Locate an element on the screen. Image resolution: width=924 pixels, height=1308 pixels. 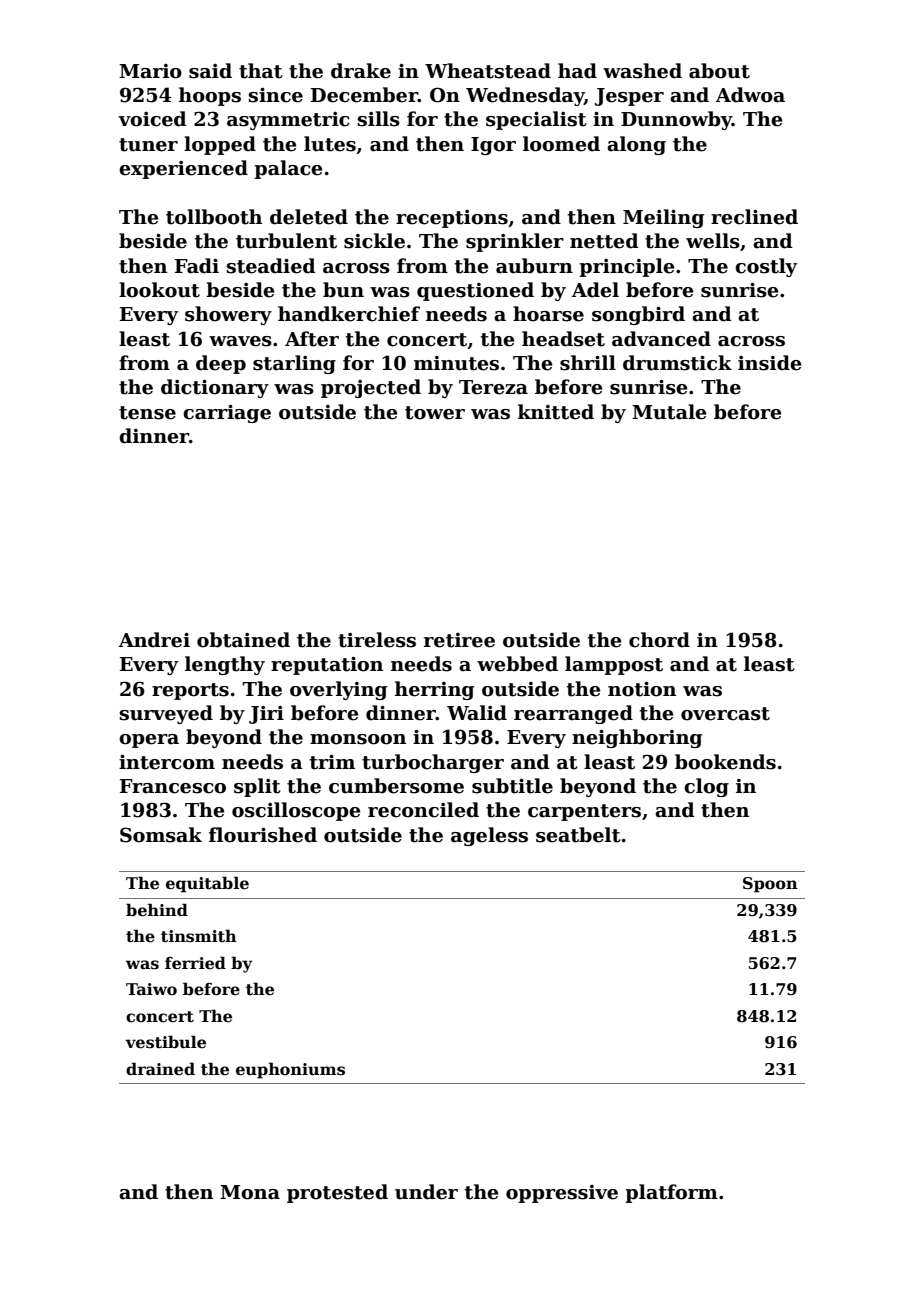
Wheatstead is located at coordinates (488, 71).
